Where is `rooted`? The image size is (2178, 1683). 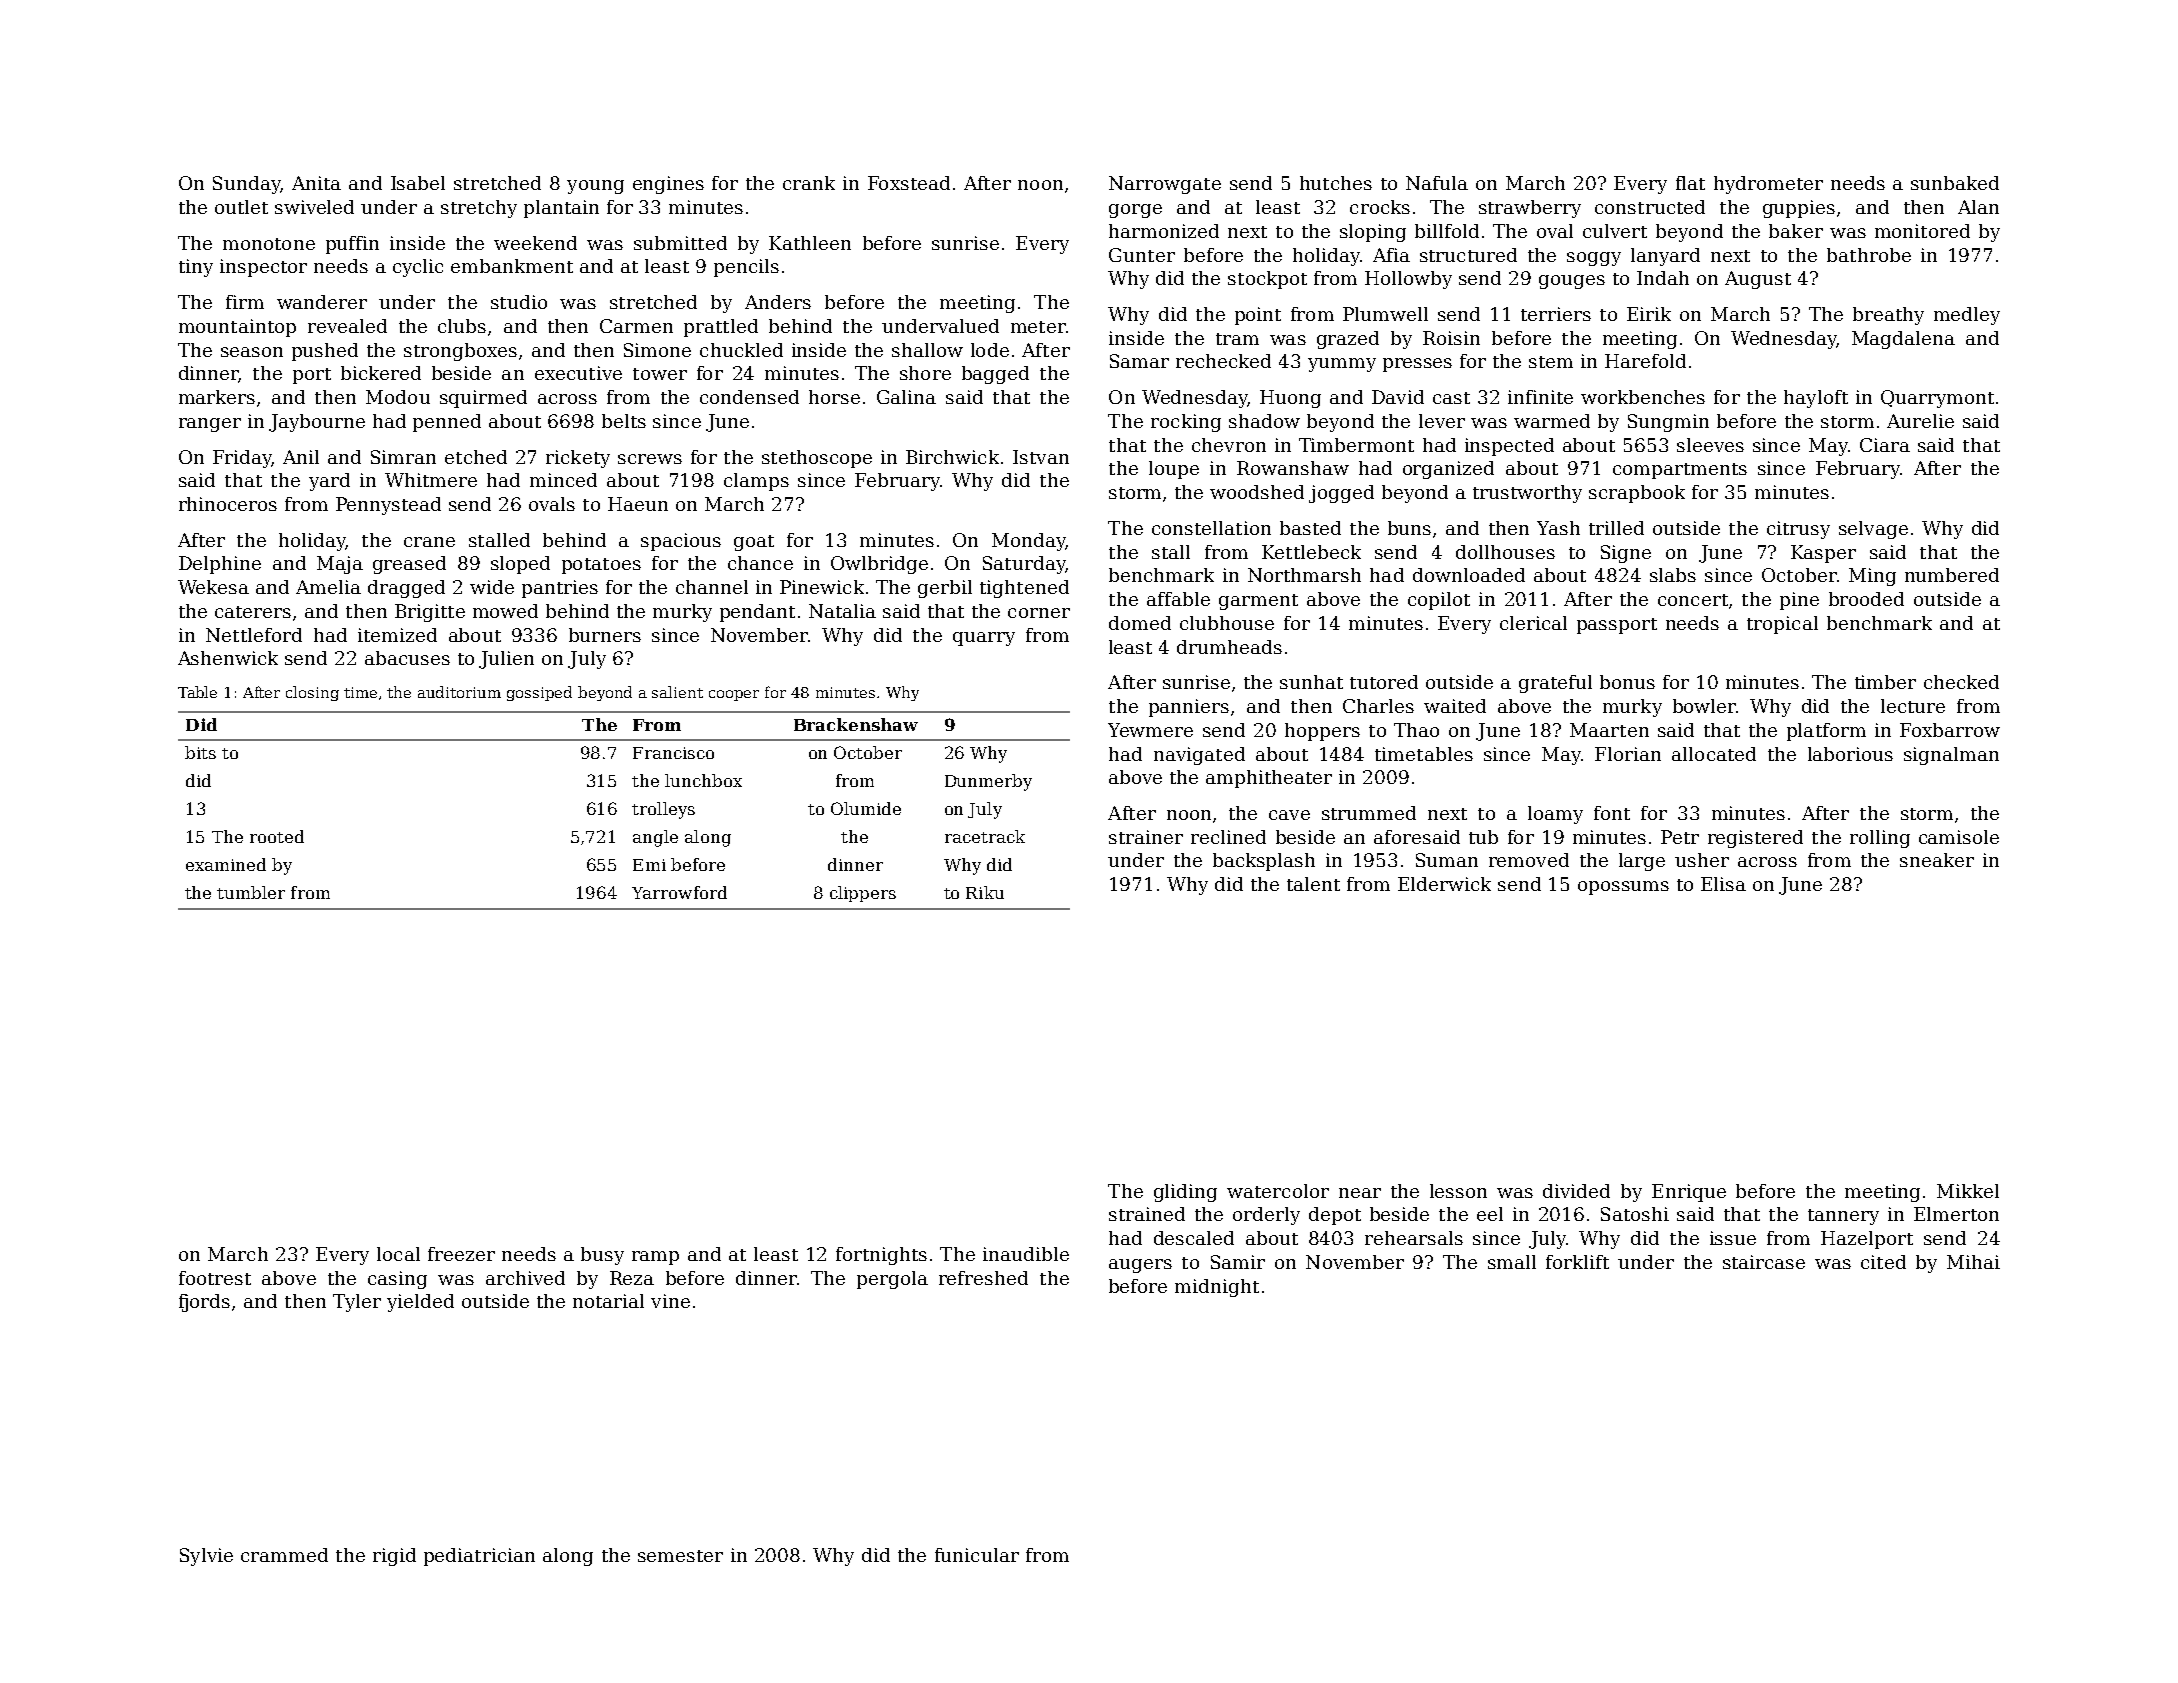 rooted is located at coordinates (277, 836).
